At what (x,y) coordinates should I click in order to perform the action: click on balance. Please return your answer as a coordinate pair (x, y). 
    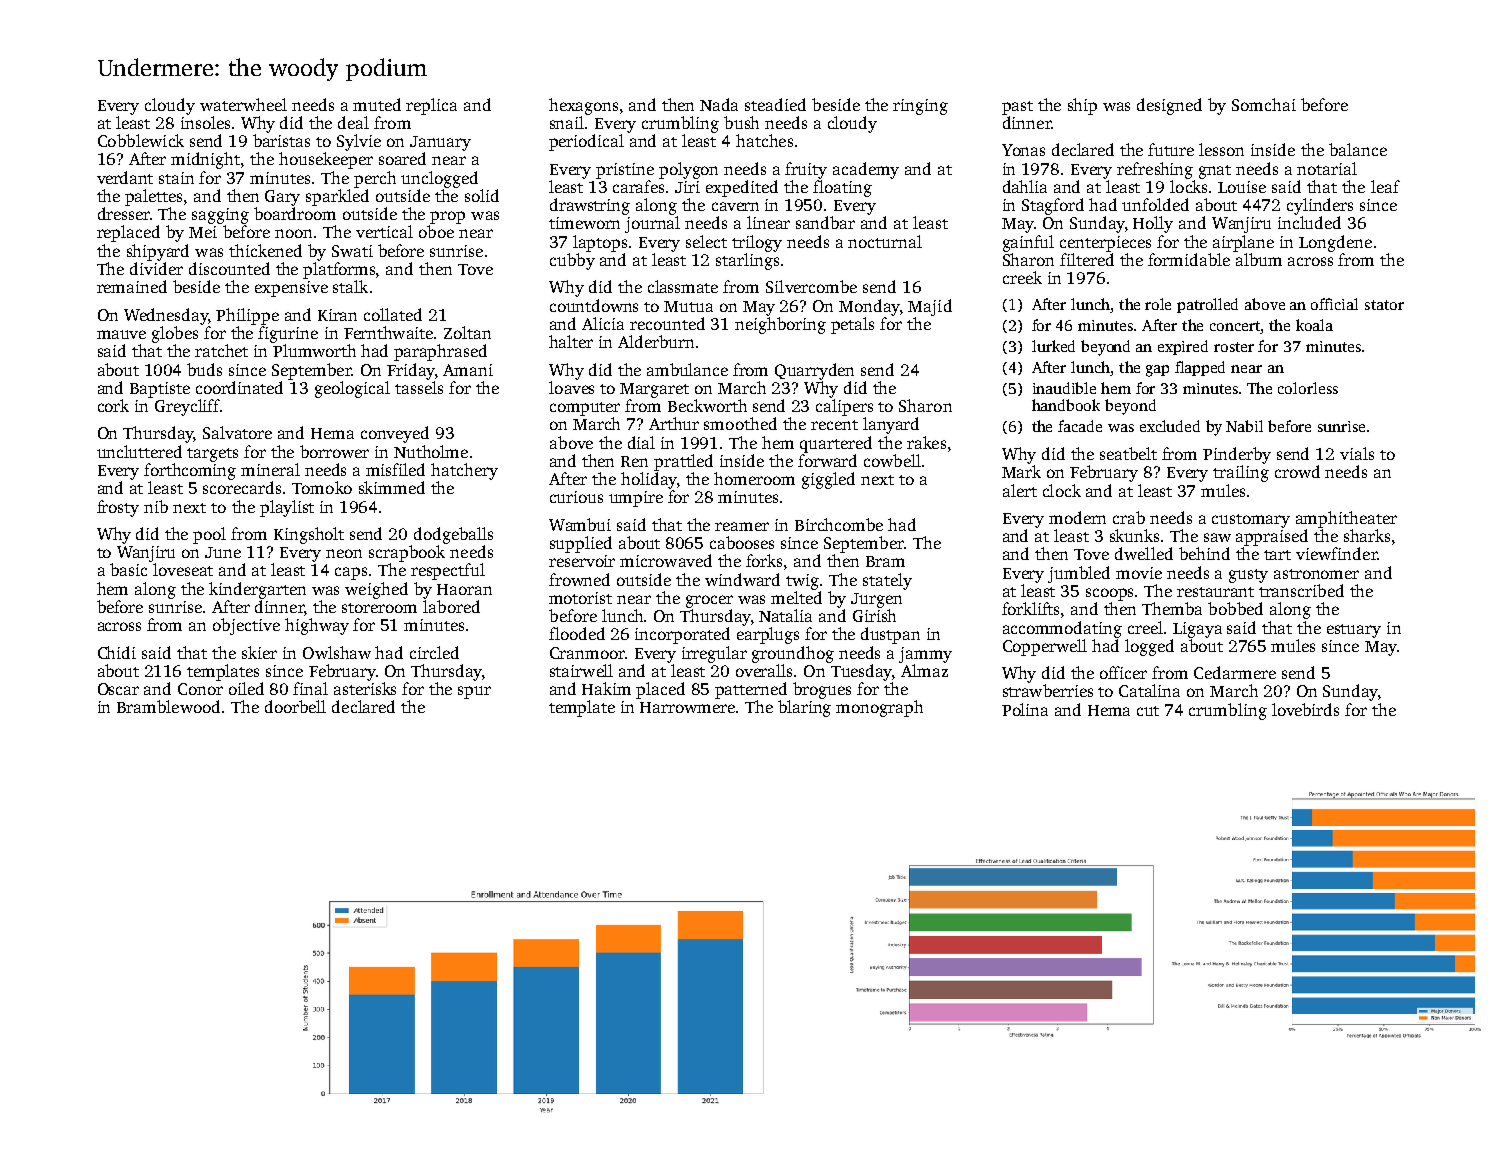
    Looking at the image, I should click on (1358, 149).
